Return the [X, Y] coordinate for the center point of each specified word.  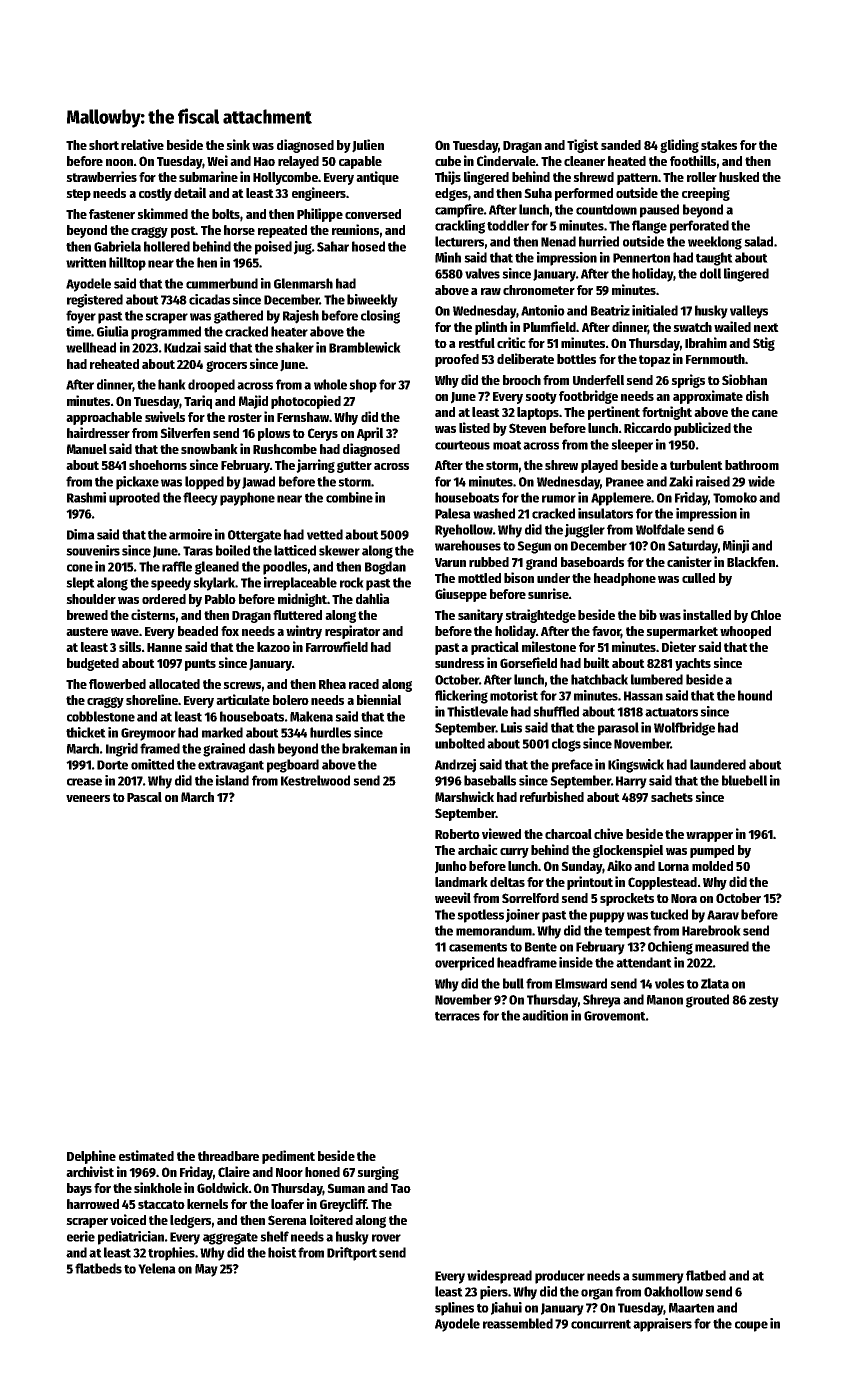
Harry [631, 782]
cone [80, 568]
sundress [459, 663]
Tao [401, 1188]
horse [239, 230]
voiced [128, 1219]
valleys [749, 312]
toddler [508, 225]
